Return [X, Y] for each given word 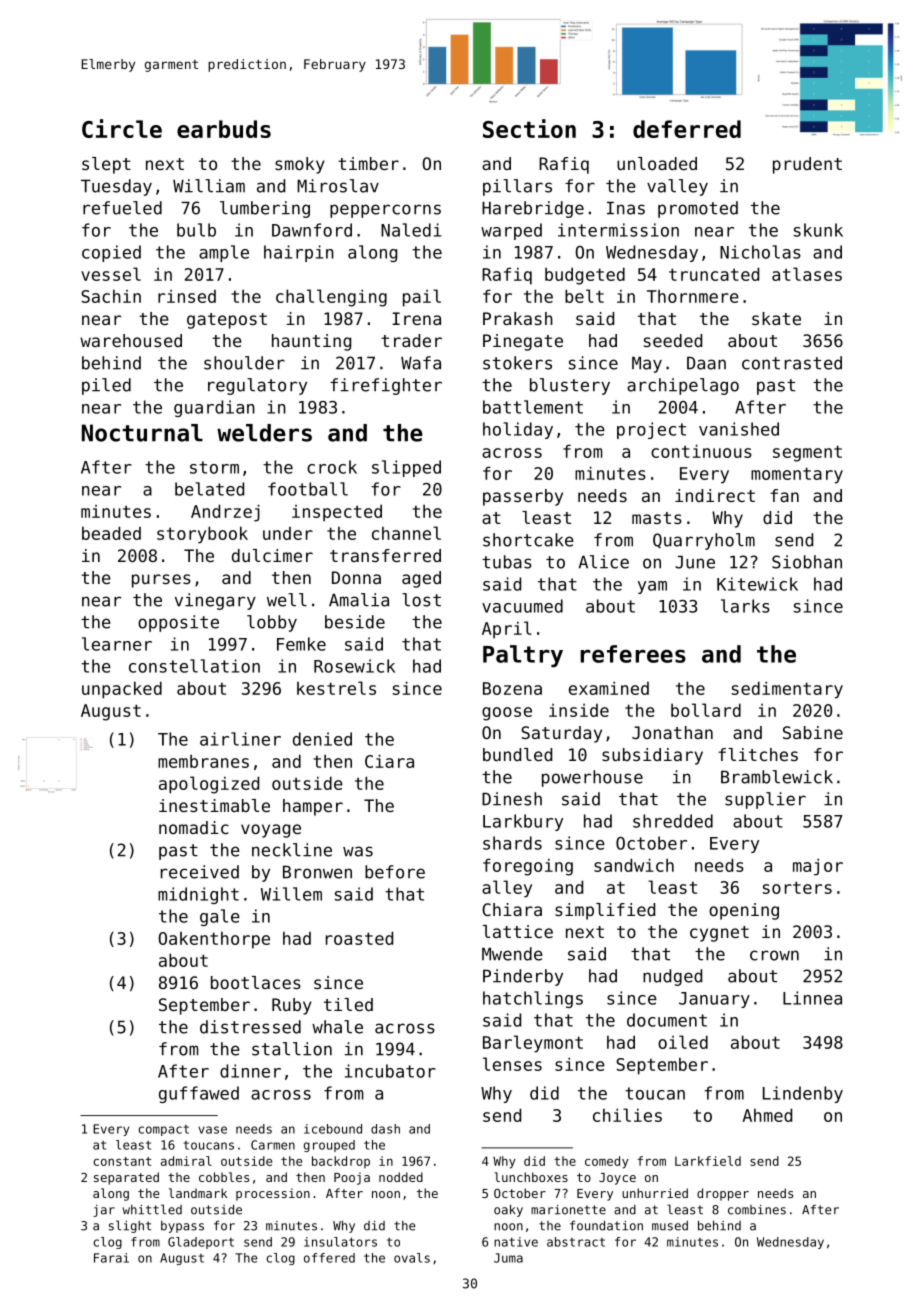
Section [529, 128]
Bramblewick [777, 777]
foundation [606, 1225]
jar [104, 1211]
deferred [687, 129]
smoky [300, 165]
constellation [194, 666]
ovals [412, 1258]
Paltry [523, 656]
